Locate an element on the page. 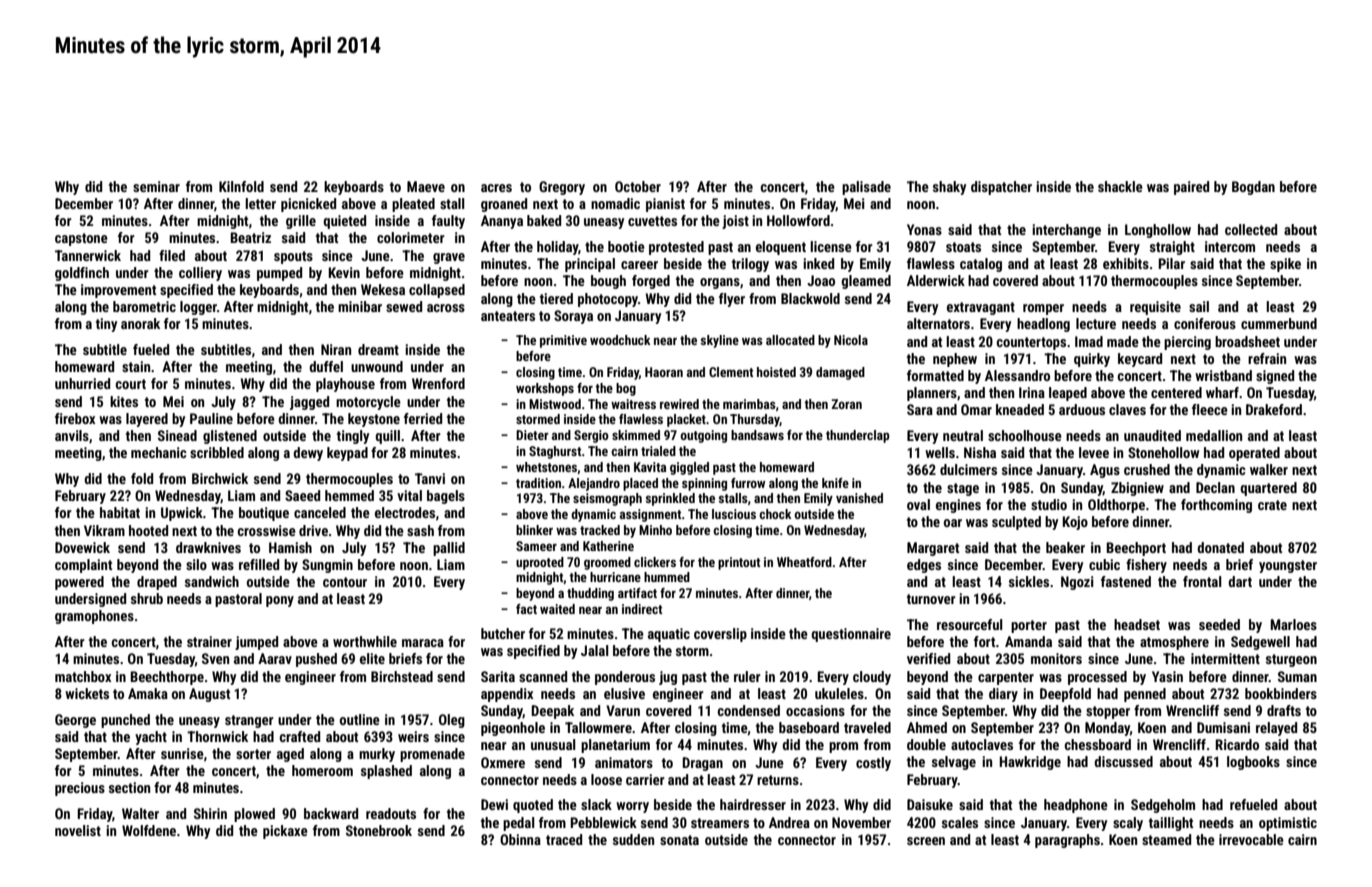  precious is located at coordinates (80, 789).
